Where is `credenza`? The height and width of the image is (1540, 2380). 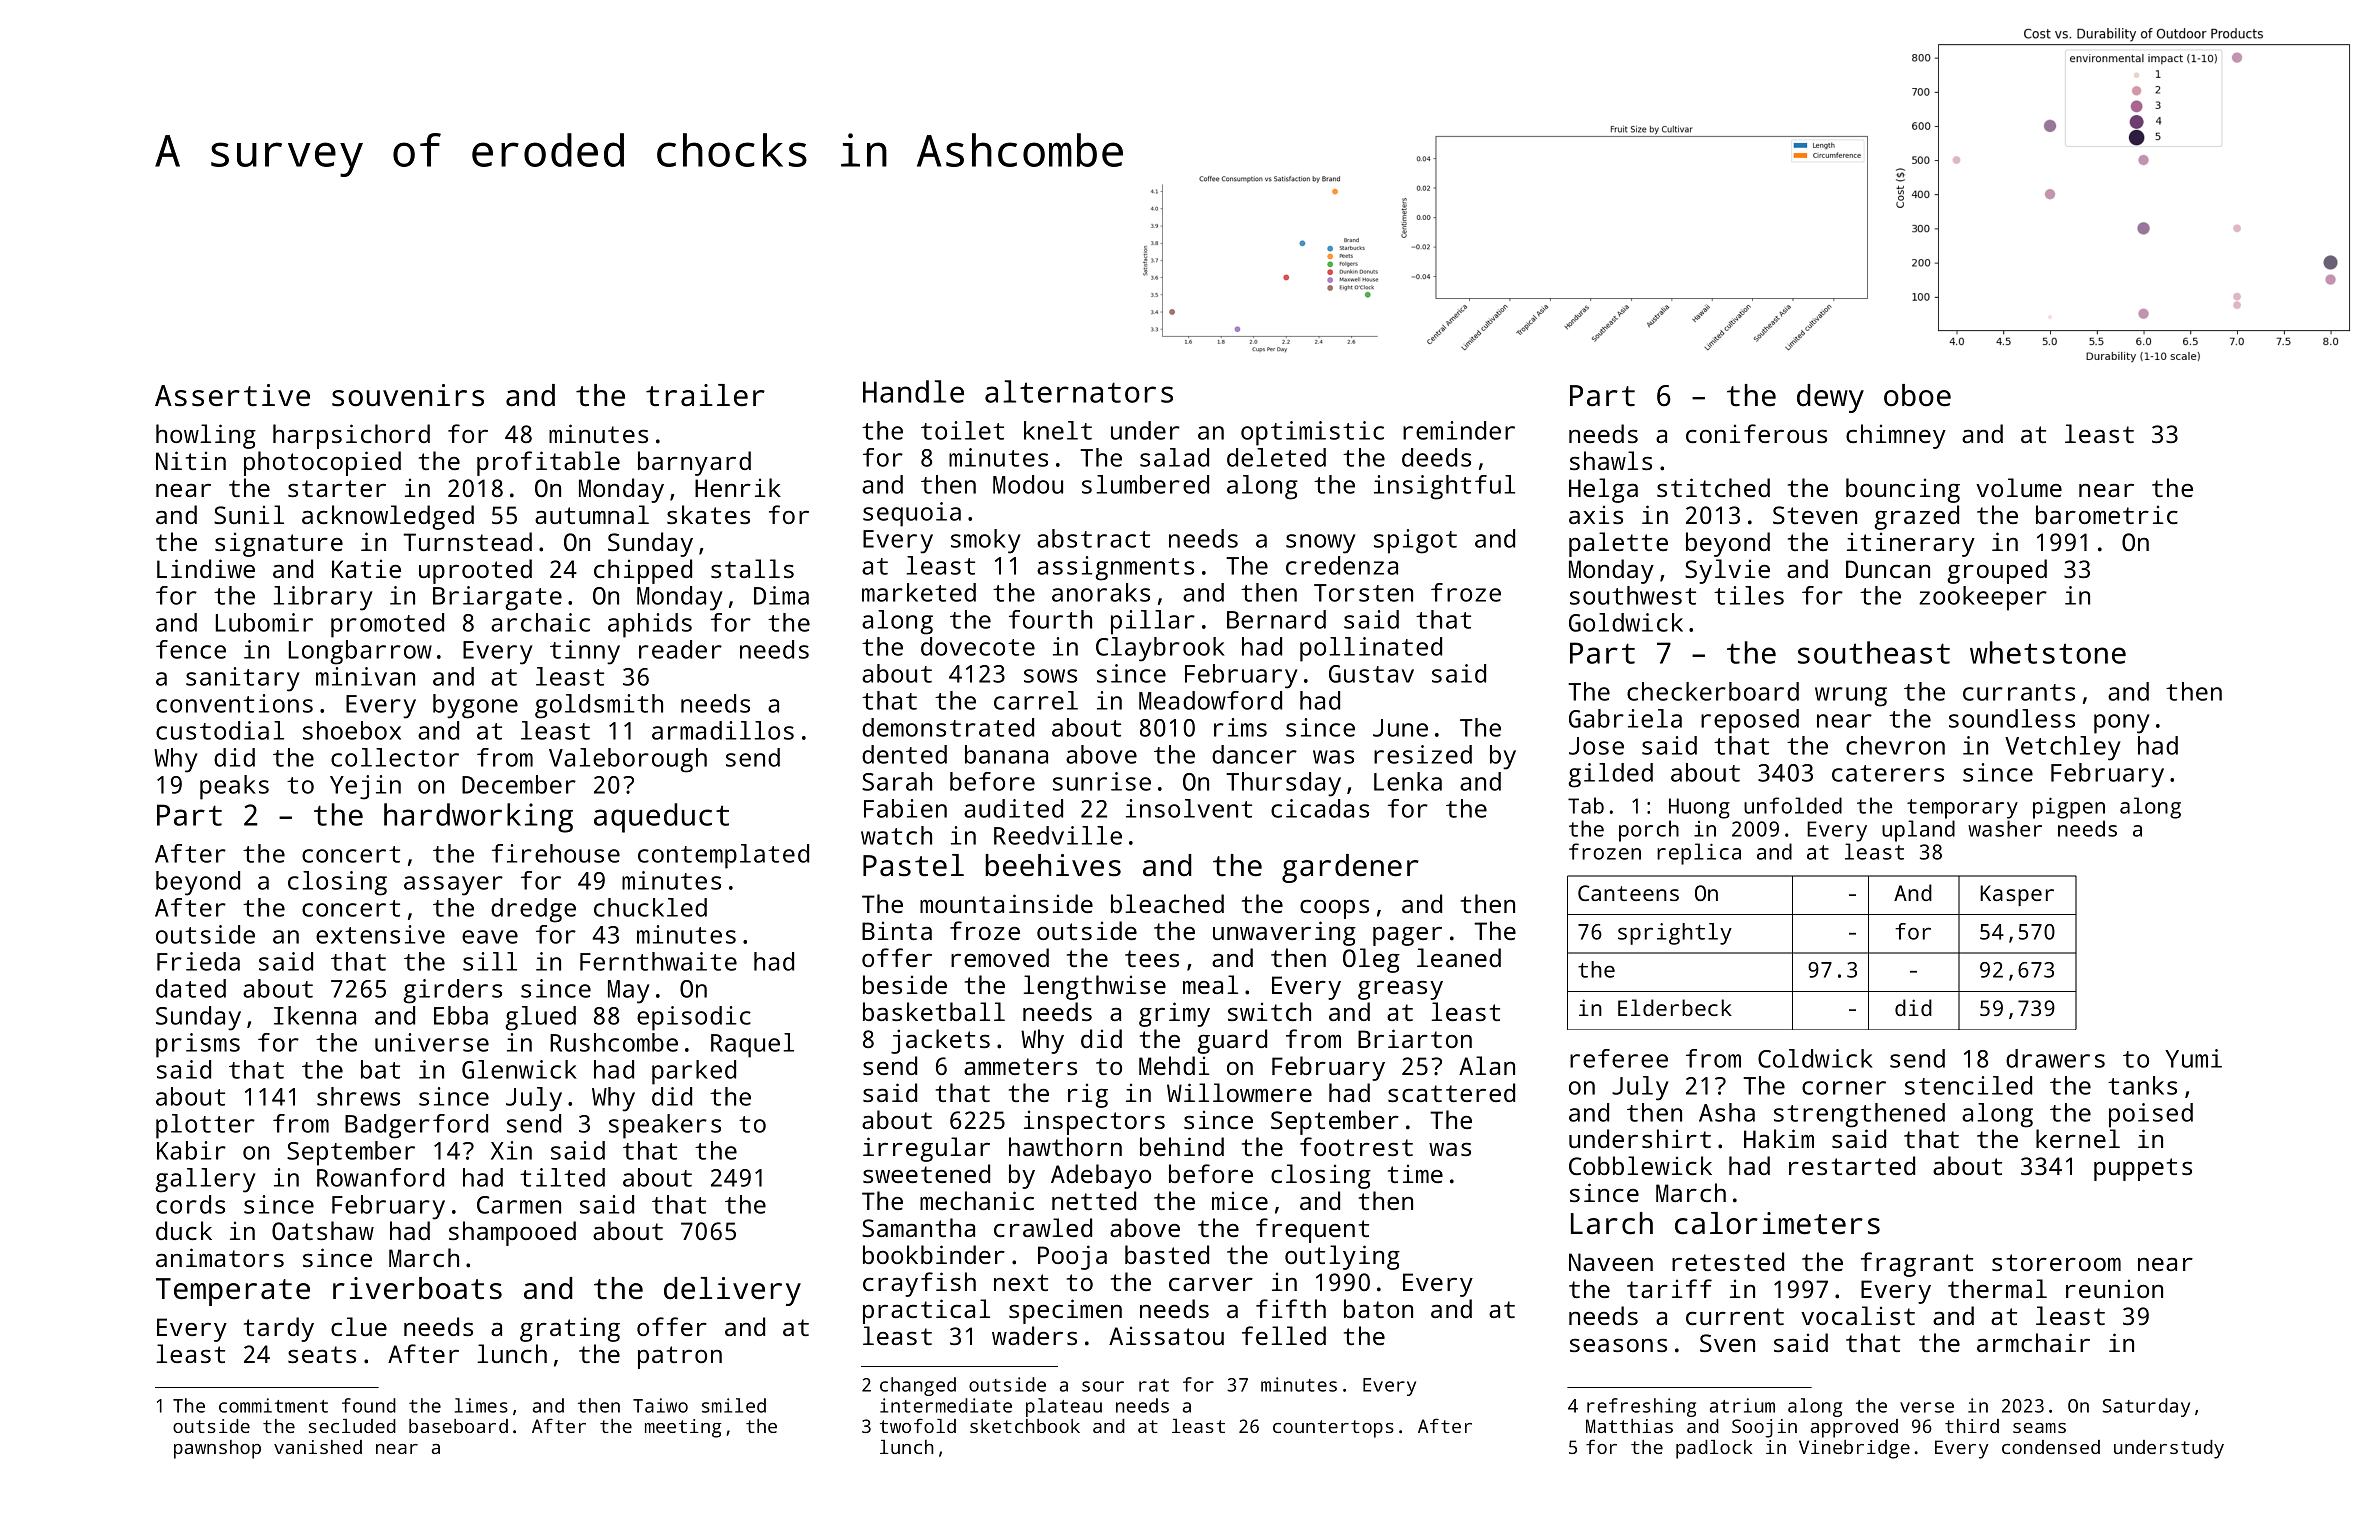
credenza is located at coordinates (1342, 565).
